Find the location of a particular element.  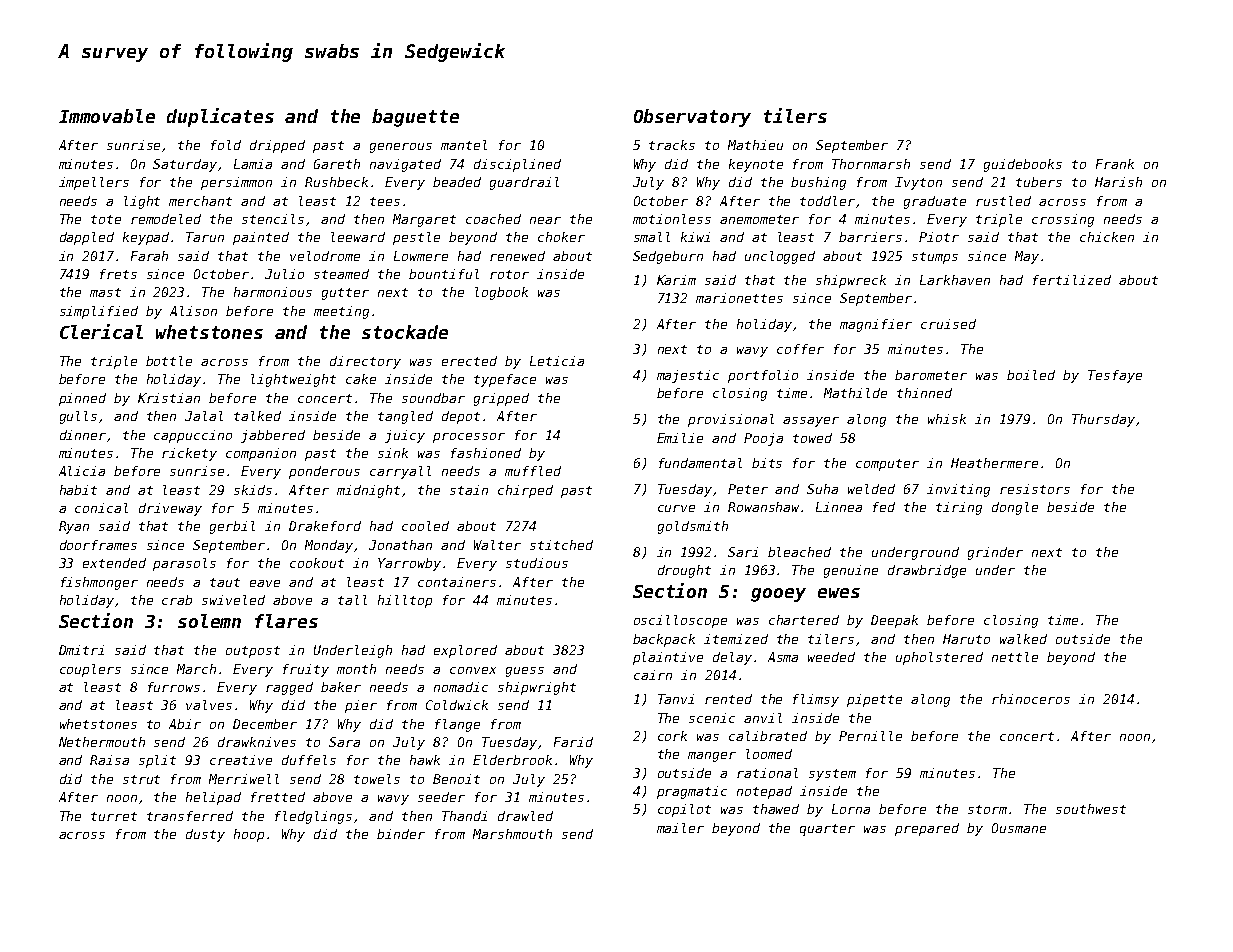

Kristian is located at coordinates (169, 398).
